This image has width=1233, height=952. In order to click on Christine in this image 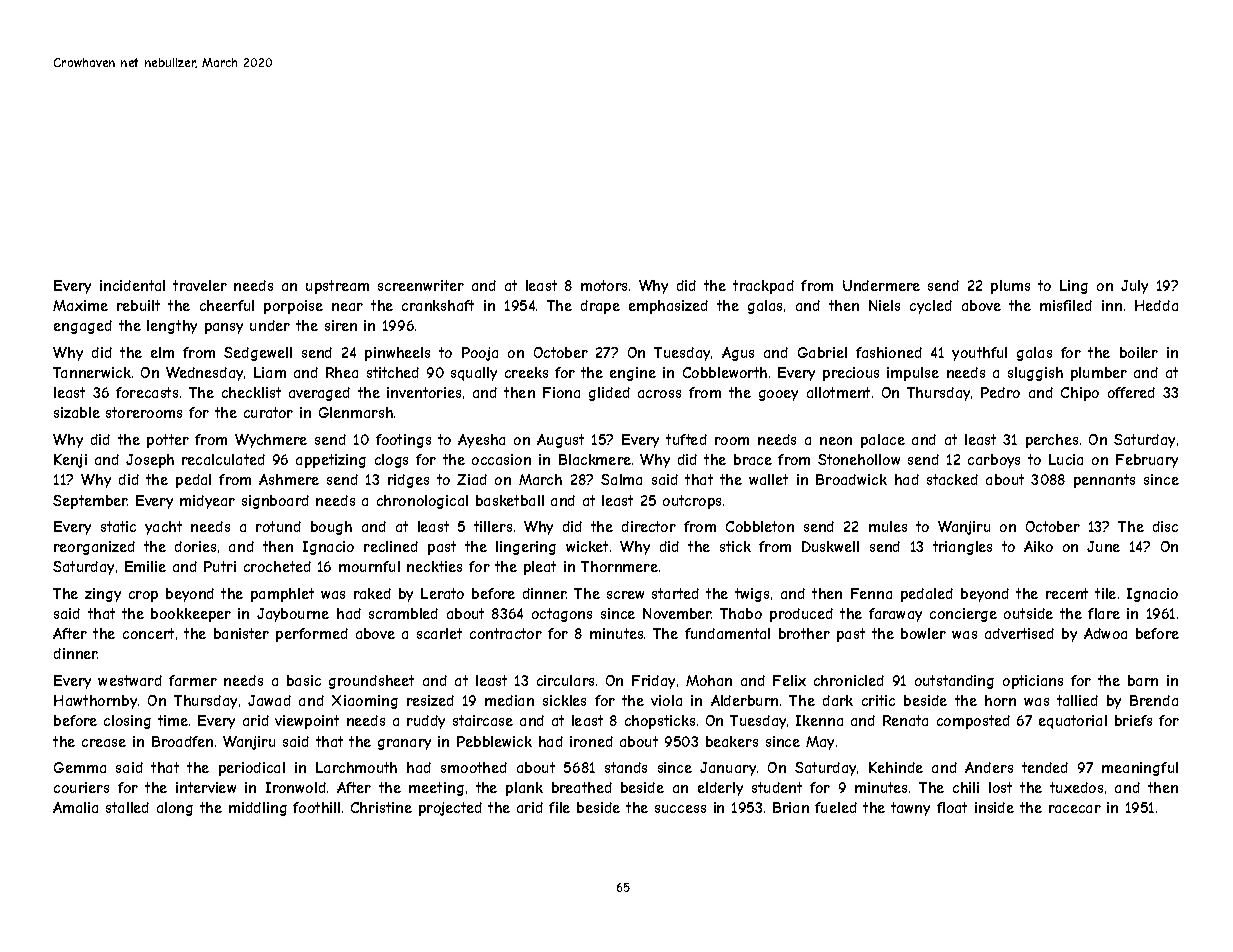, I will do `click(381, 807)`.
